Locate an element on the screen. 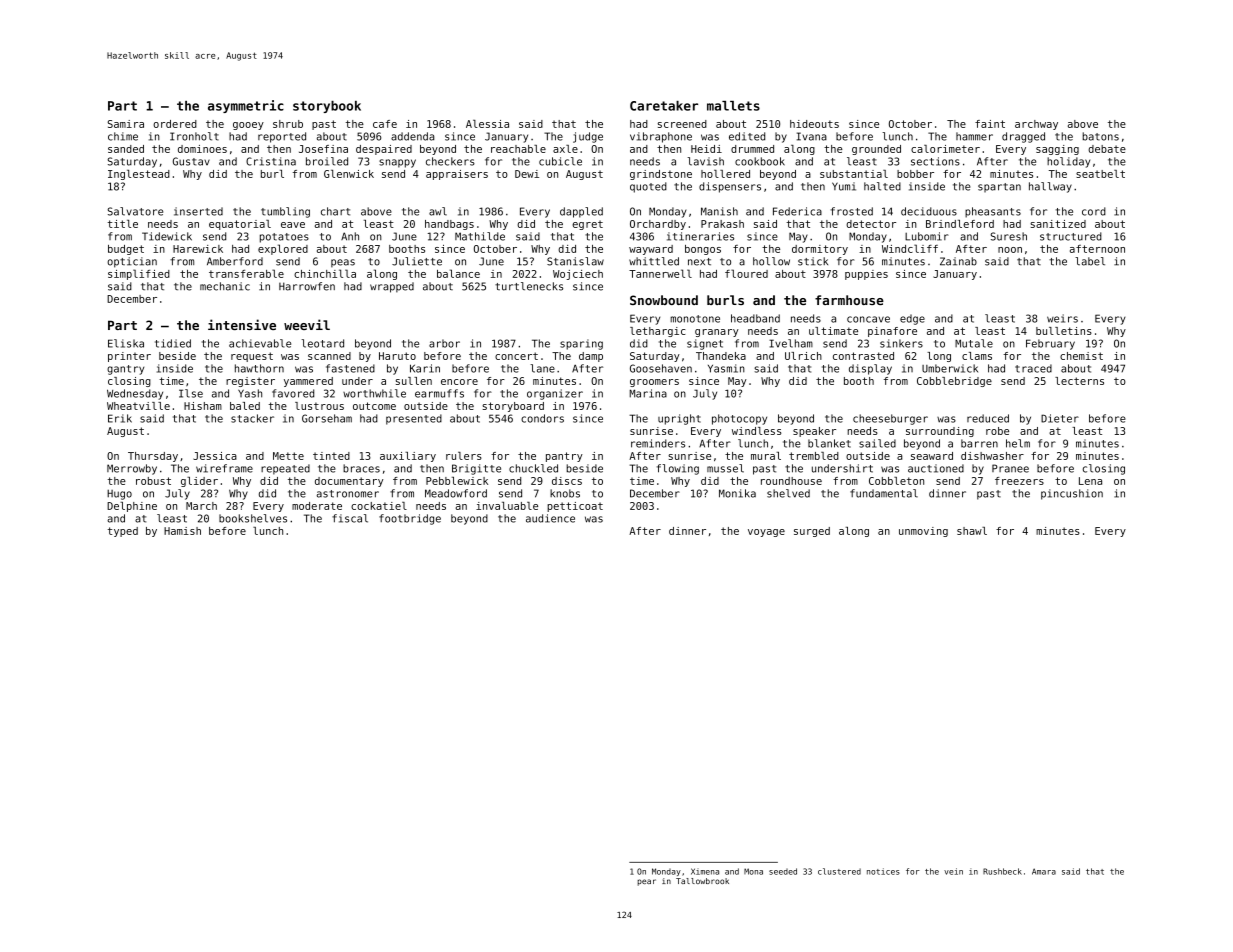  halted is located at coordinates (882, 186).
